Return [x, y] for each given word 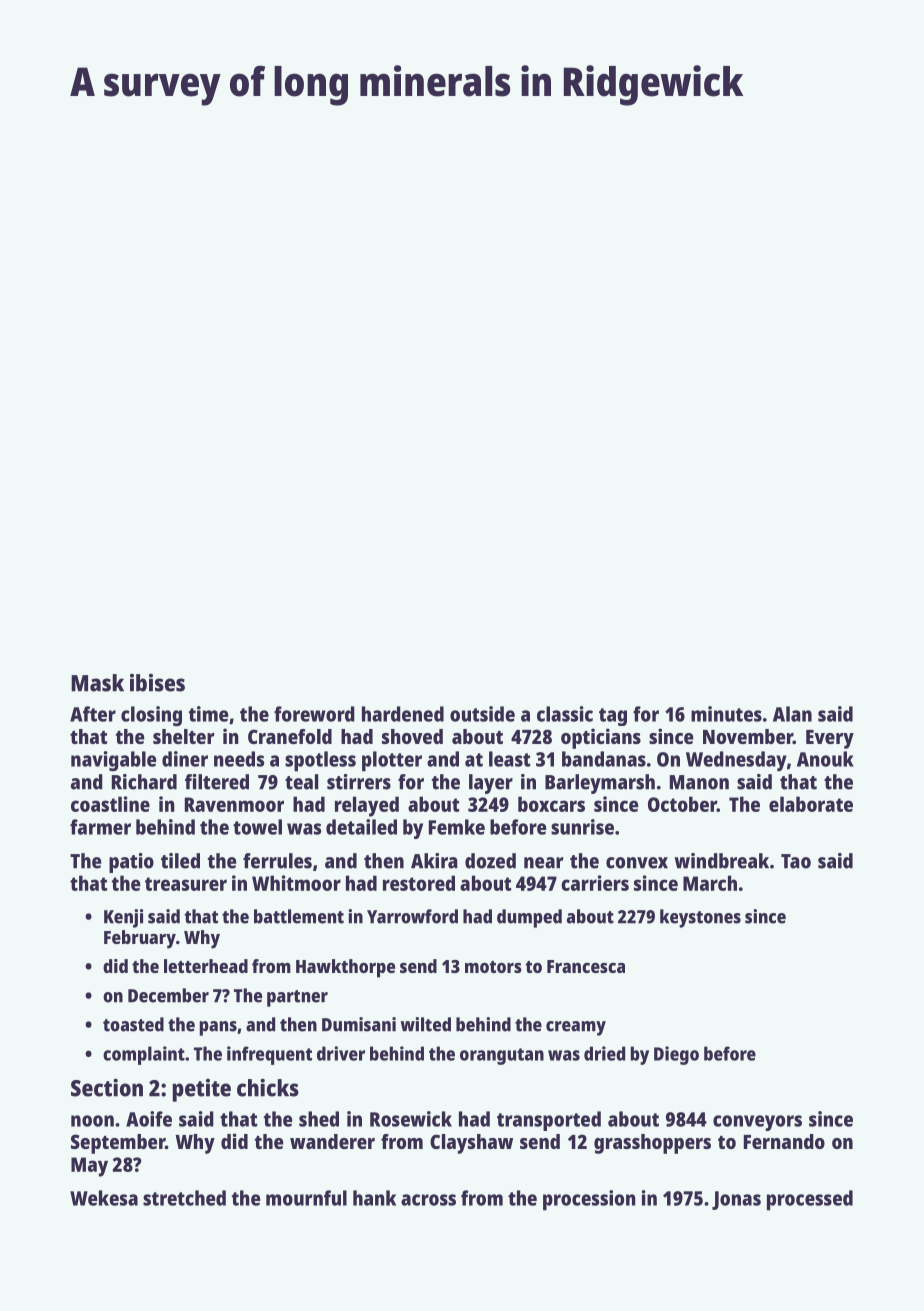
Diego [676, 1055]
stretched [184, 1198]
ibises [157, 683]
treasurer [186, 884]
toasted [133, 1024]
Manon [699, 782]
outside [482, 714]
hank [374, 1198]
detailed [361, 827]
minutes [726, 714]
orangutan [502, 1056]
